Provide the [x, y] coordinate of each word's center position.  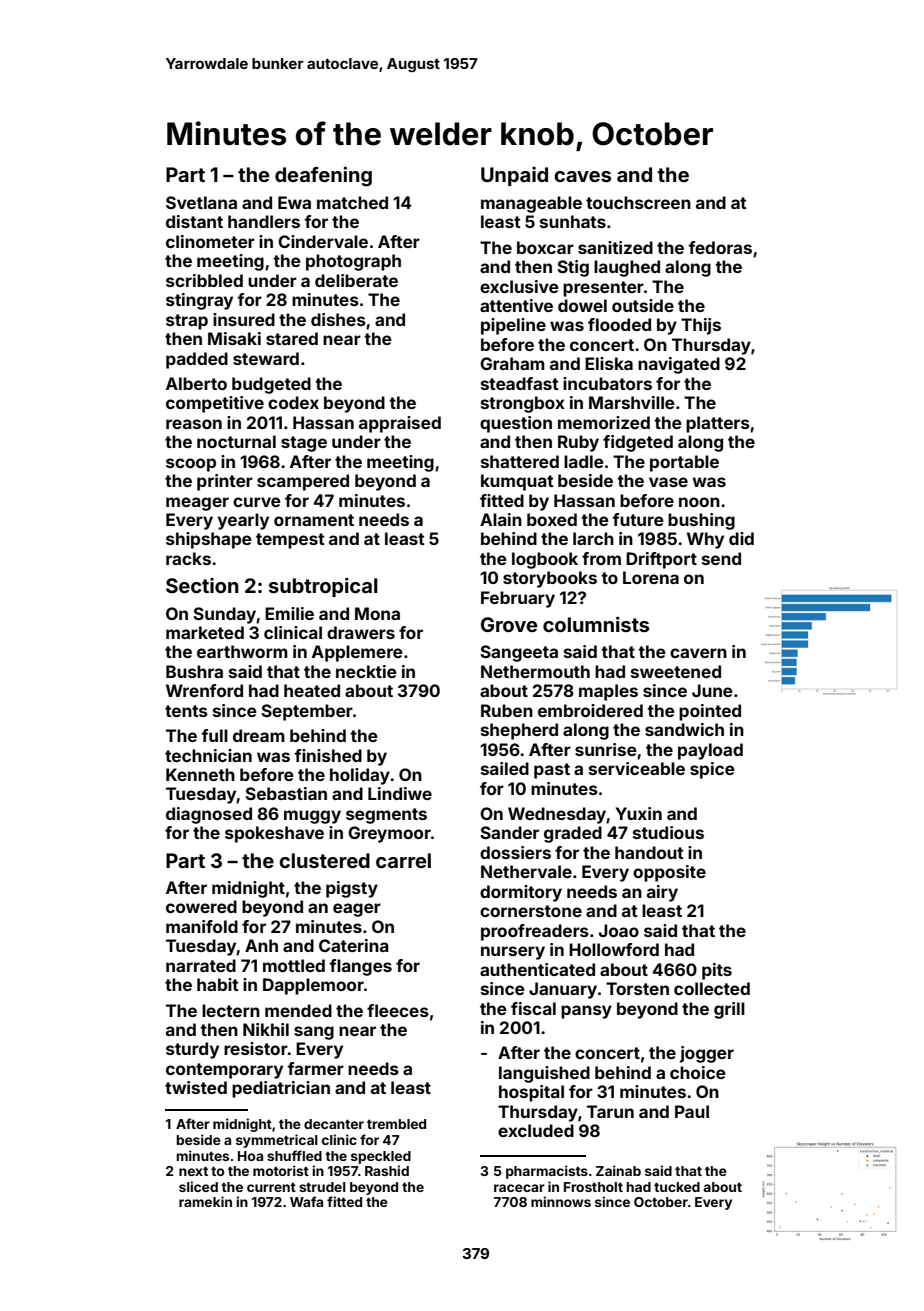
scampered [303, 482]
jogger [707, 1054]
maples [608, 692]
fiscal [533, 1008]
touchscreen [638, 202]
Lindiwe [400, 793]
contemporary [224, 1071]
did [741, 538]
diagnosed [209, 815]
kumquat [517, 482]
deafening [323, 176]
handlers [264, 221]
